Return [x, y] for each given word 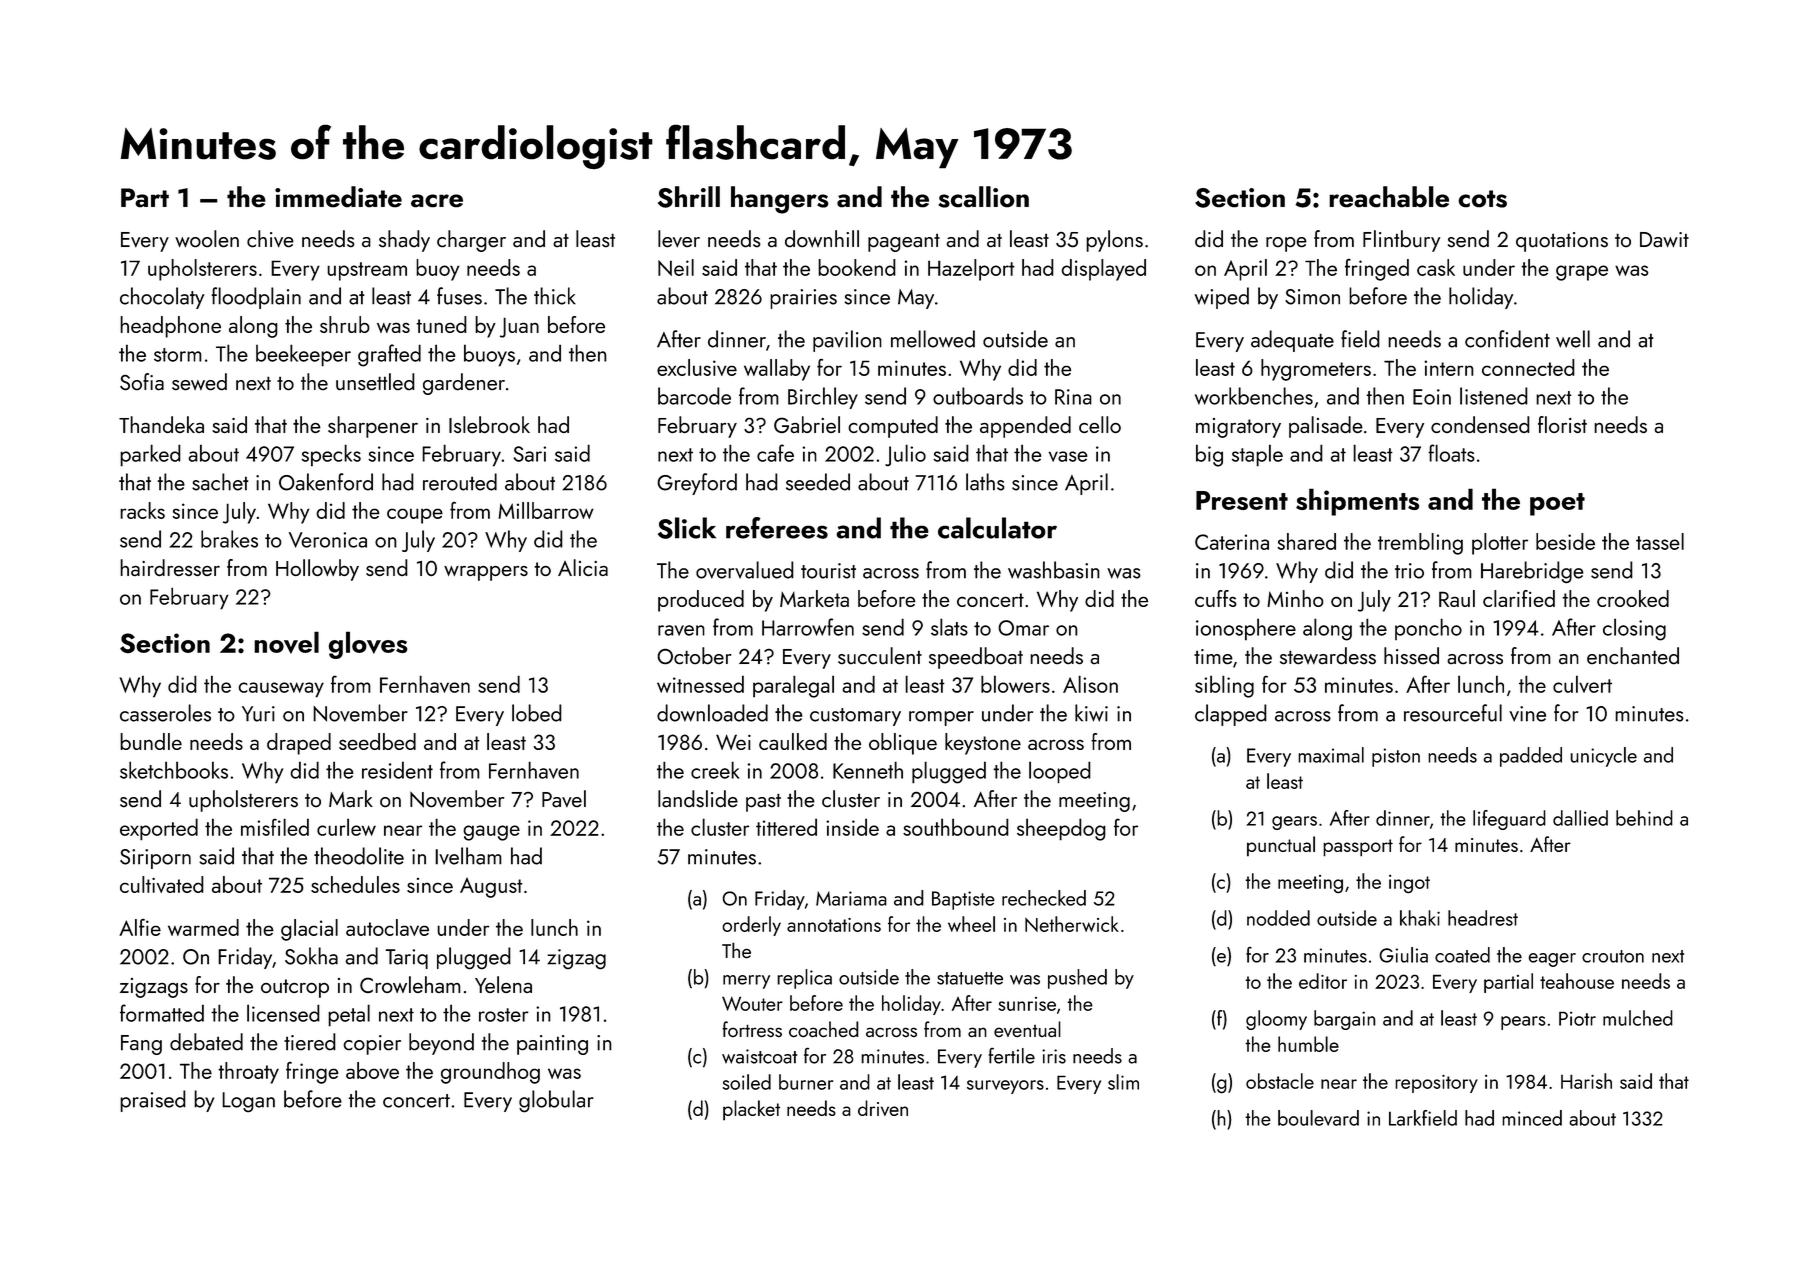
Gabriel [807, 424]
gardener [464, 384]
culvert [1582, 684]
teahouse [1577, 981]
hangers [780, 200]
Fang [141, 1045]
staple [1257, 455]
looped [1060, 772]
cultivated [162, 884]
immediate [338, 197]
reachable [1389, 197]
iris [1054, 1056]
